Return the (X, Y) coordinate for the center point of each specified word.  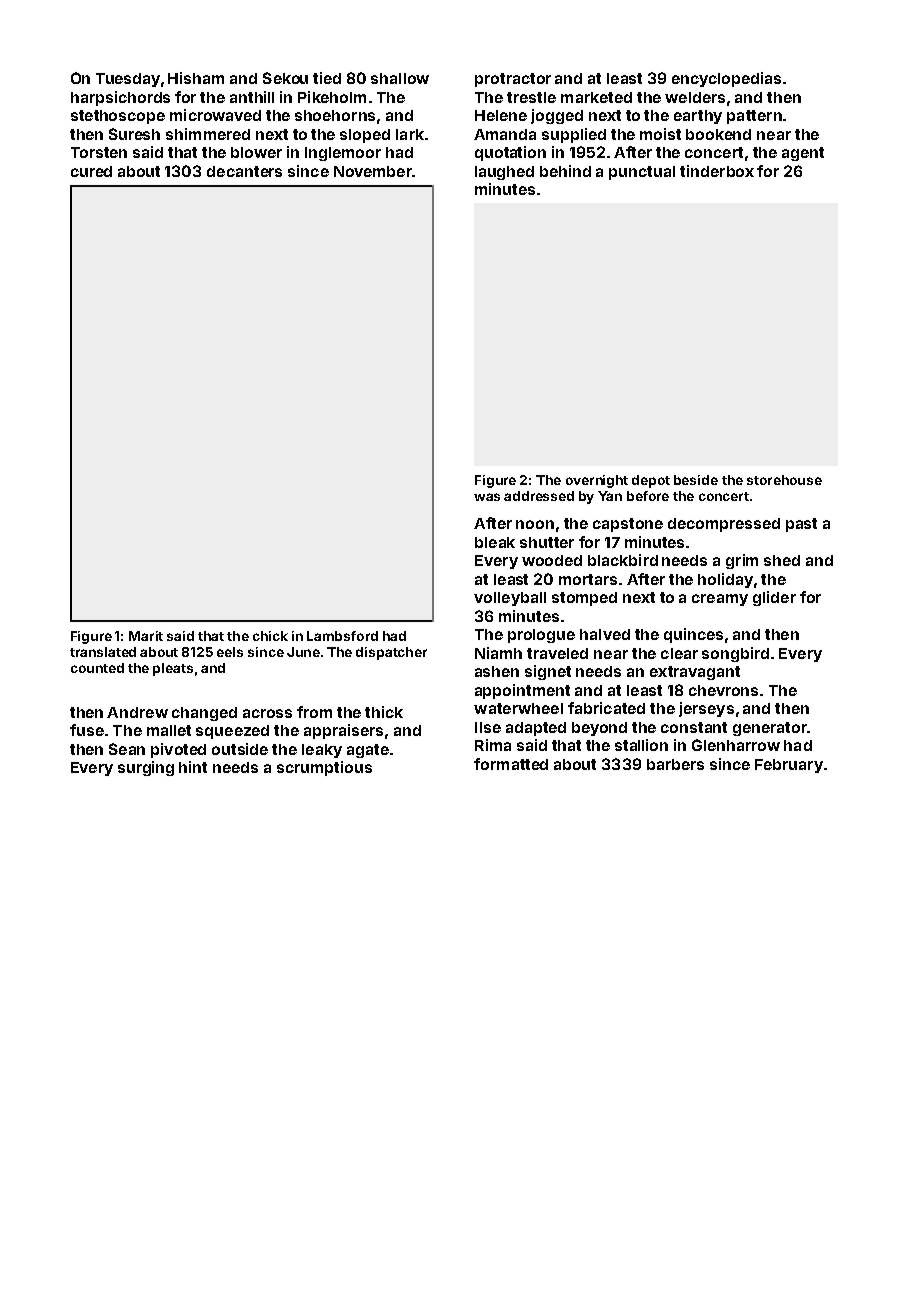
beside (696, 480)
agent (803, 154)
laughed (504, 173)
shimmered (208, 134)
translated (103, 652)
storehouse (784, 480)
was (487, 497)
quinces (693, 635)
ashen (497, 671)
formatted (511, 764)
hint (193, 767)
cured (91, 171)
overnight (597, 481)
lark (410, 134)
